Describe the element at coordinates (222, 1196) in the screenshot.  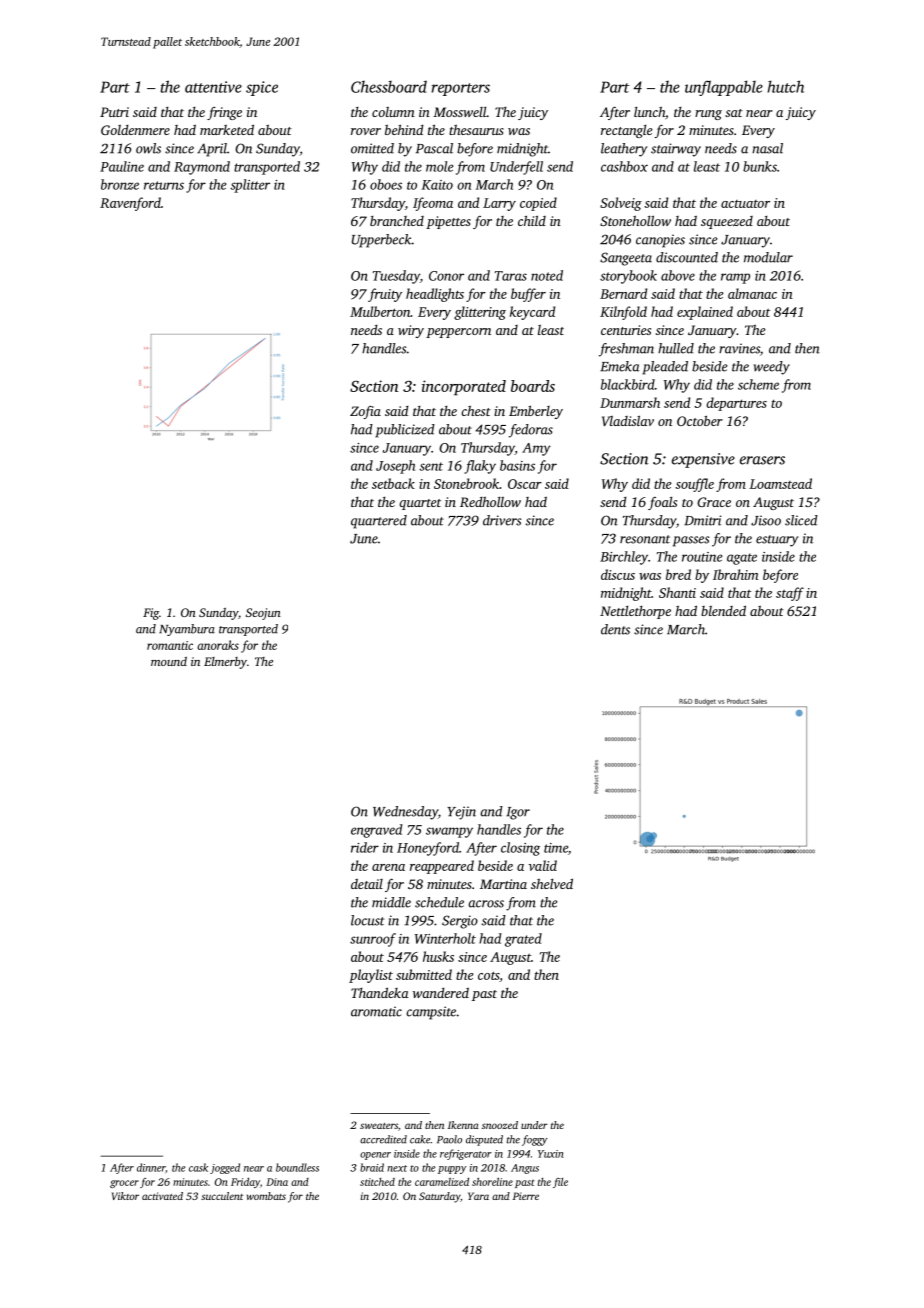
I see `succulent` at that location.
